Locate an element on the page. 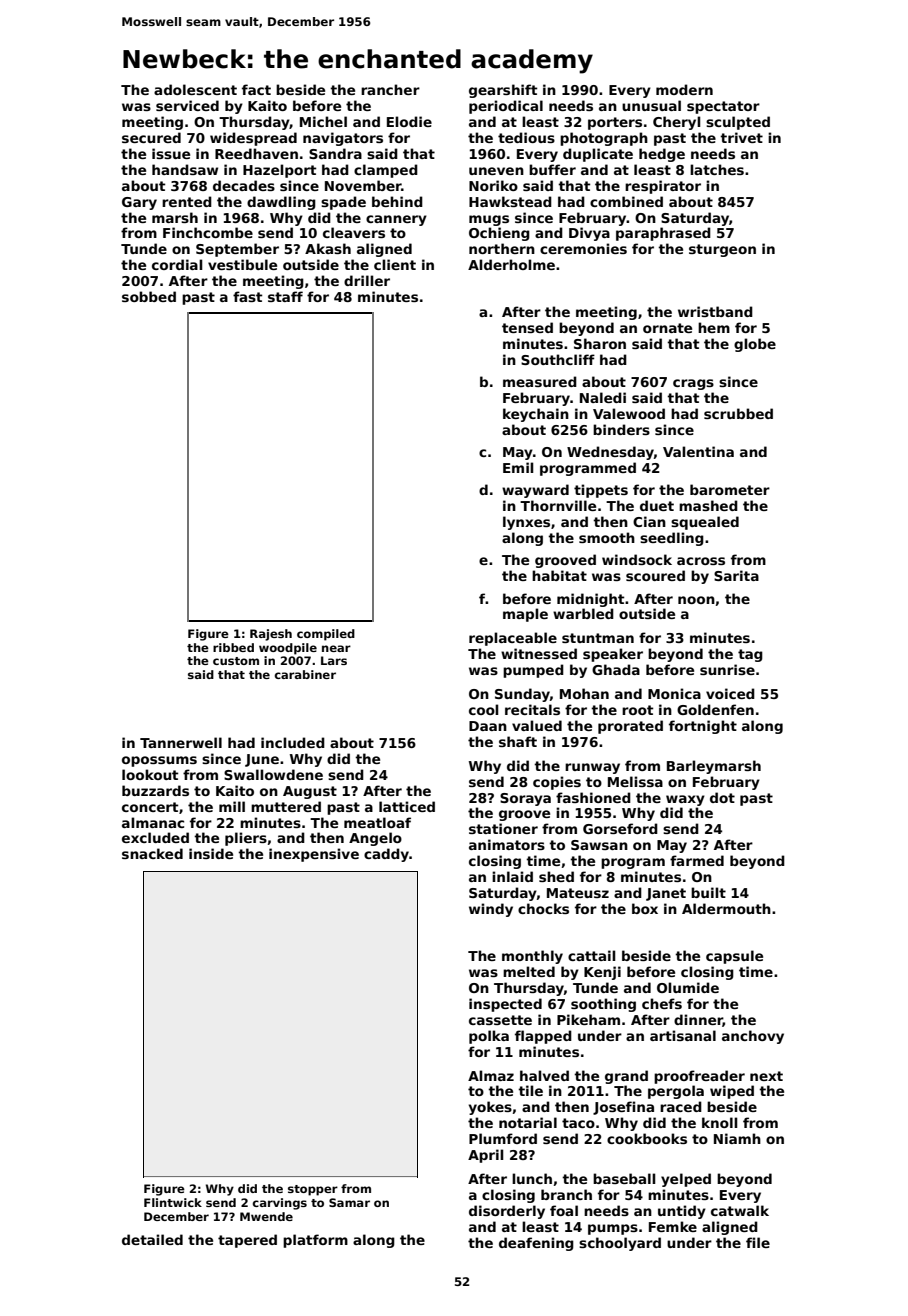 The width and height of the document is (908, 1316). stationer is located at coordinates (503, 828).
